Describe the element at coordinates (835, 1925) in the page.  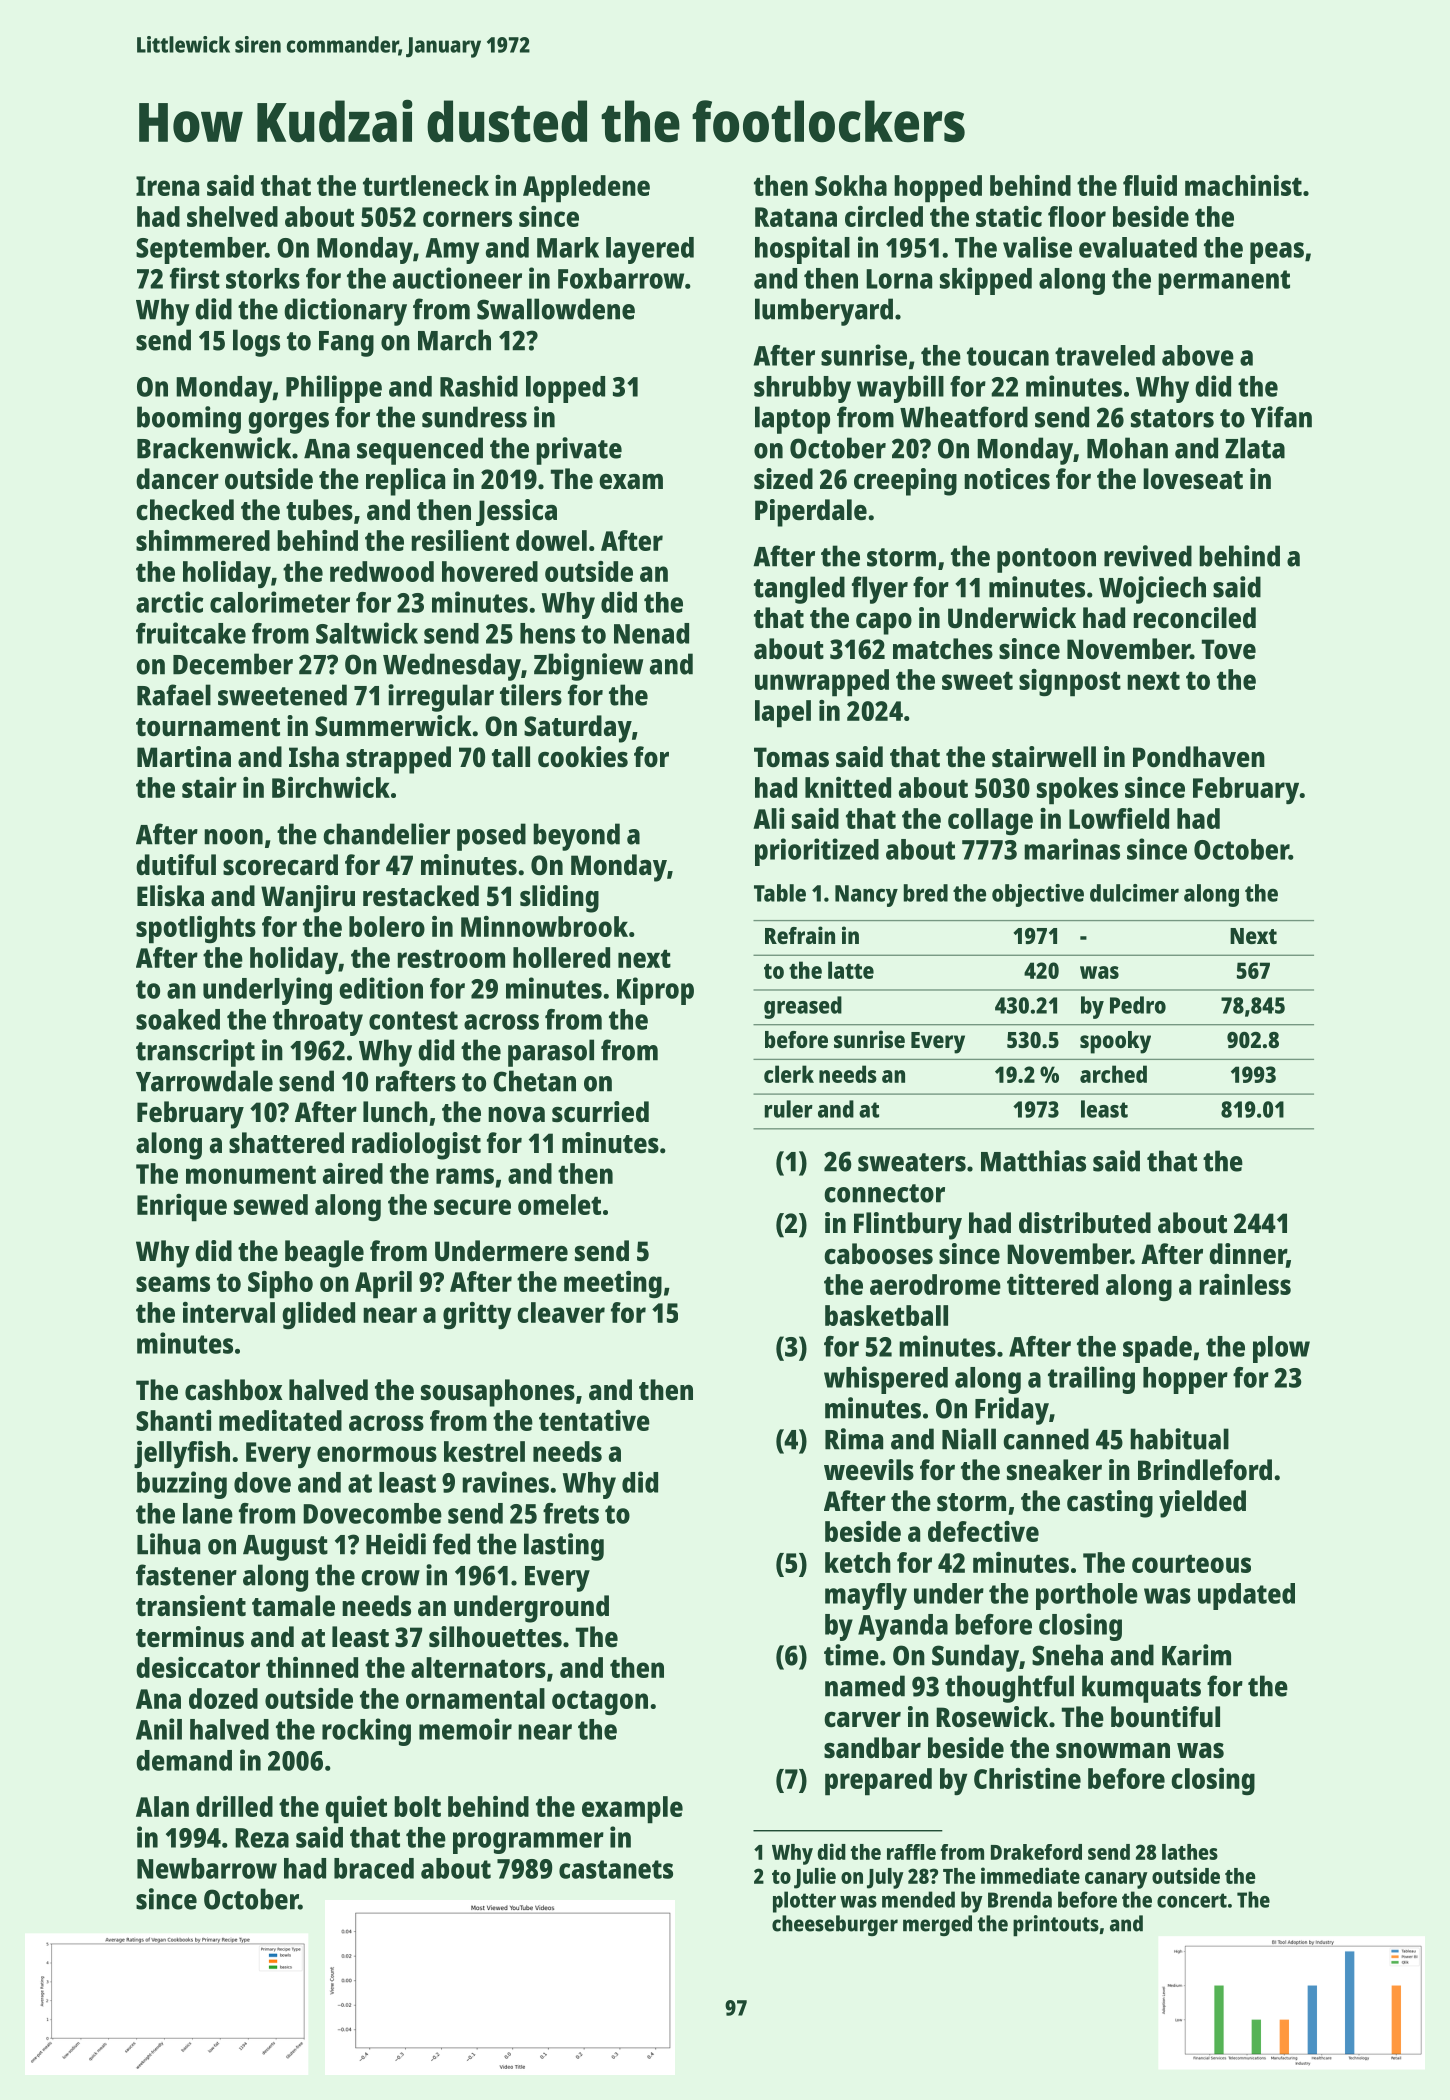
I see `cheeseburger` at that location.
